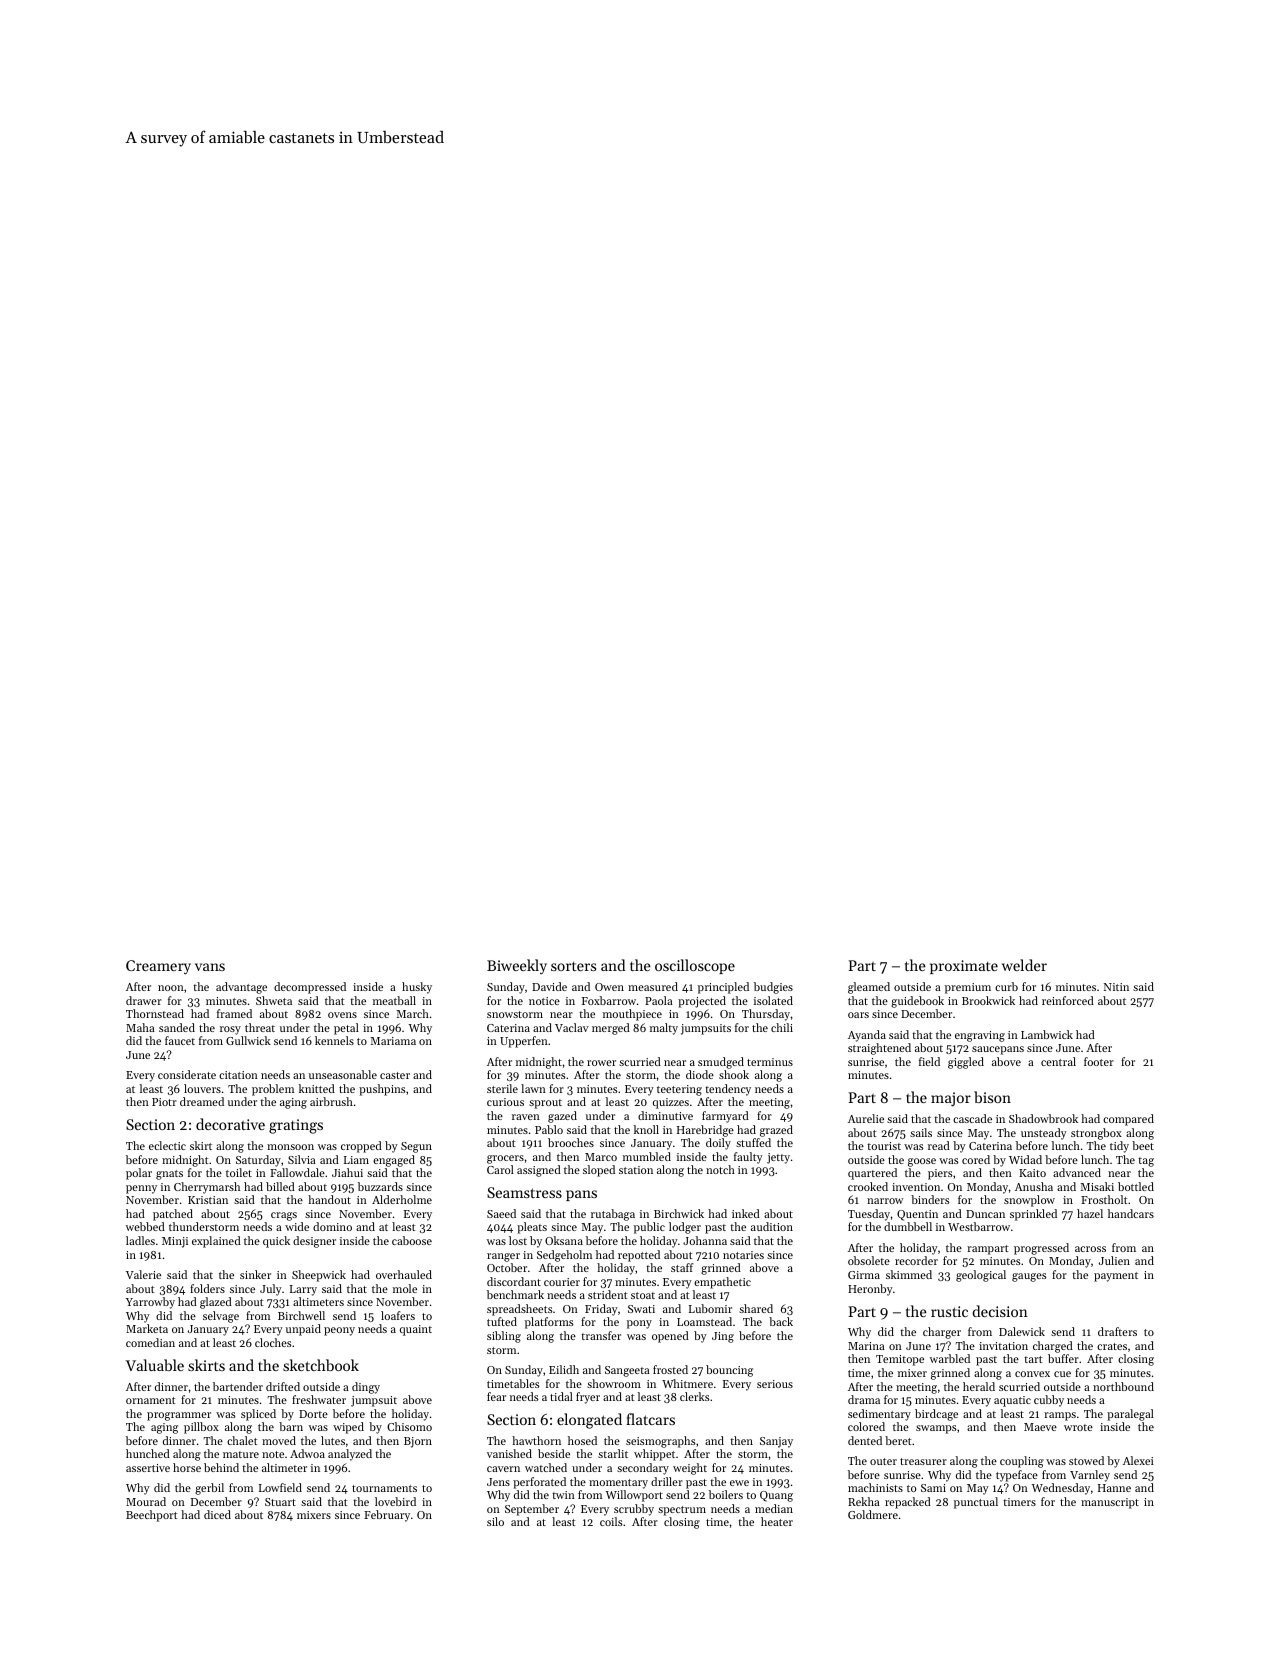 This page has width=1280, height=1656. I want to click on Owen, so click(609, 987).
